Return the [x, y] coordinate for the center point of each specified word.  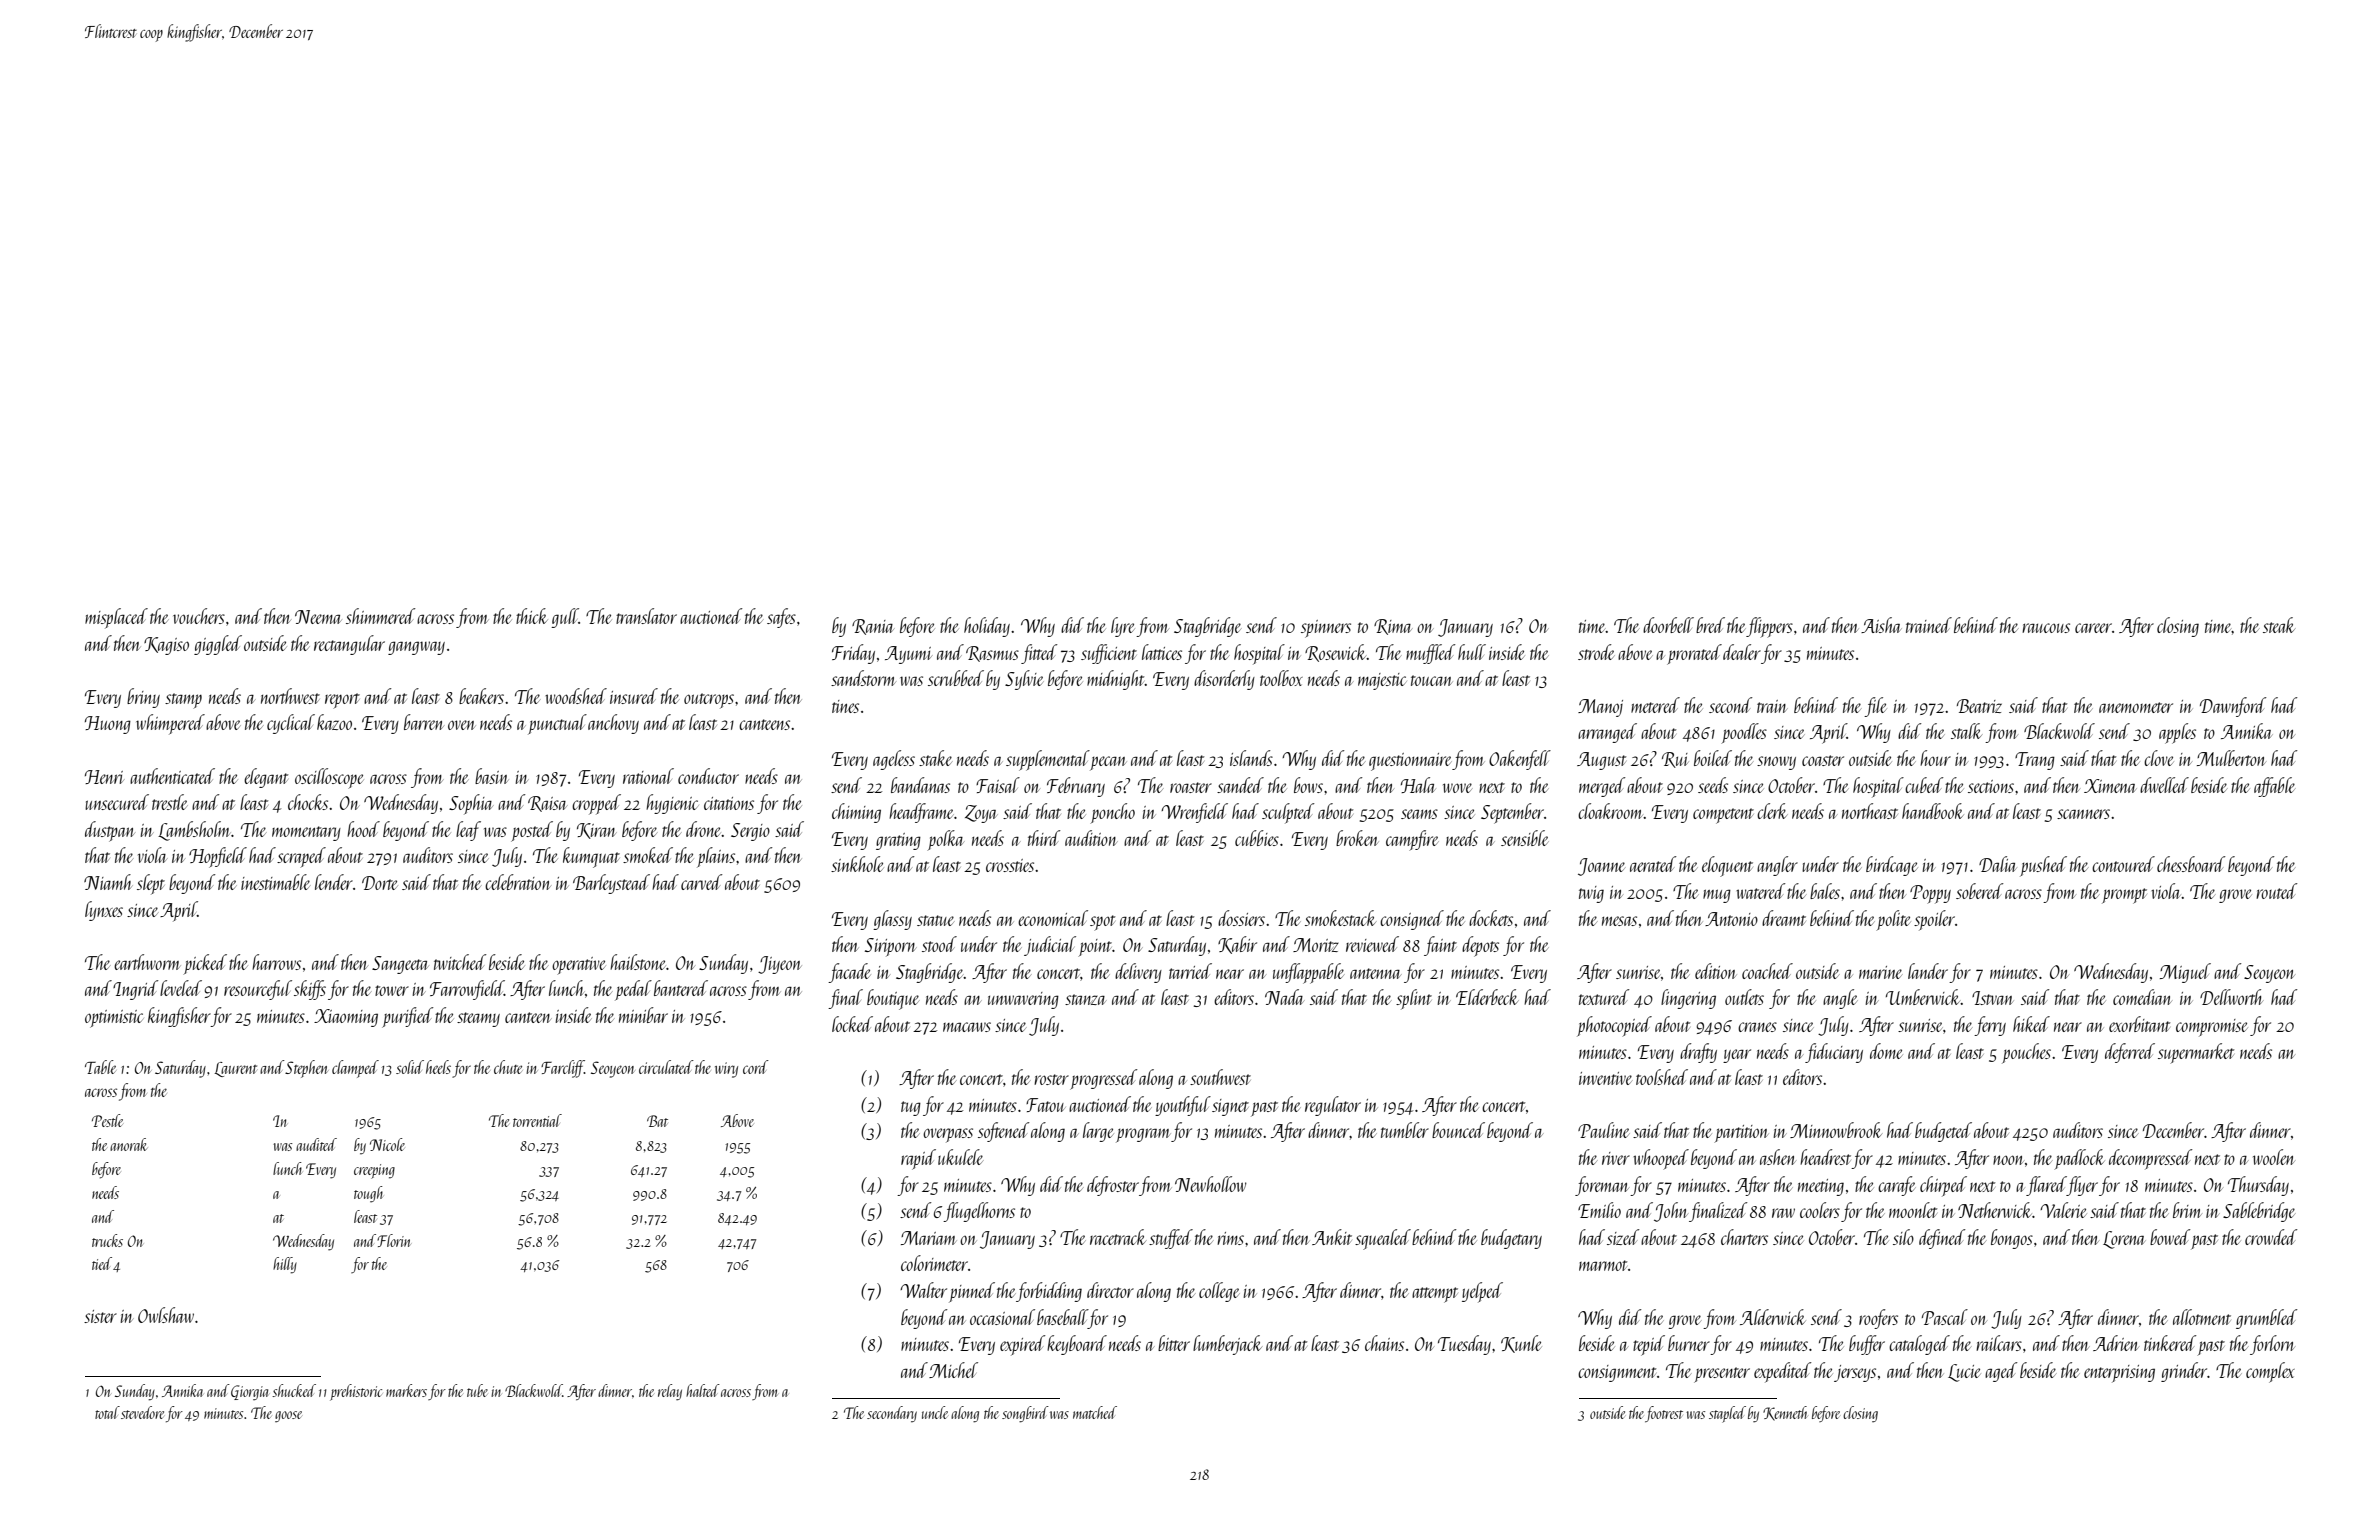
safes [781, 618]
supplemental [1048, 760]
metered [1655, 705]
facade [849, 973]
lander [1928, 971]
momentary [306, 833]
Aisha [1881, 625]
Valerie [2063, 1210]
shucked [294, 1390]
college [1219, 1292]
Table [100, 1067]
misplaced [116, 618]
